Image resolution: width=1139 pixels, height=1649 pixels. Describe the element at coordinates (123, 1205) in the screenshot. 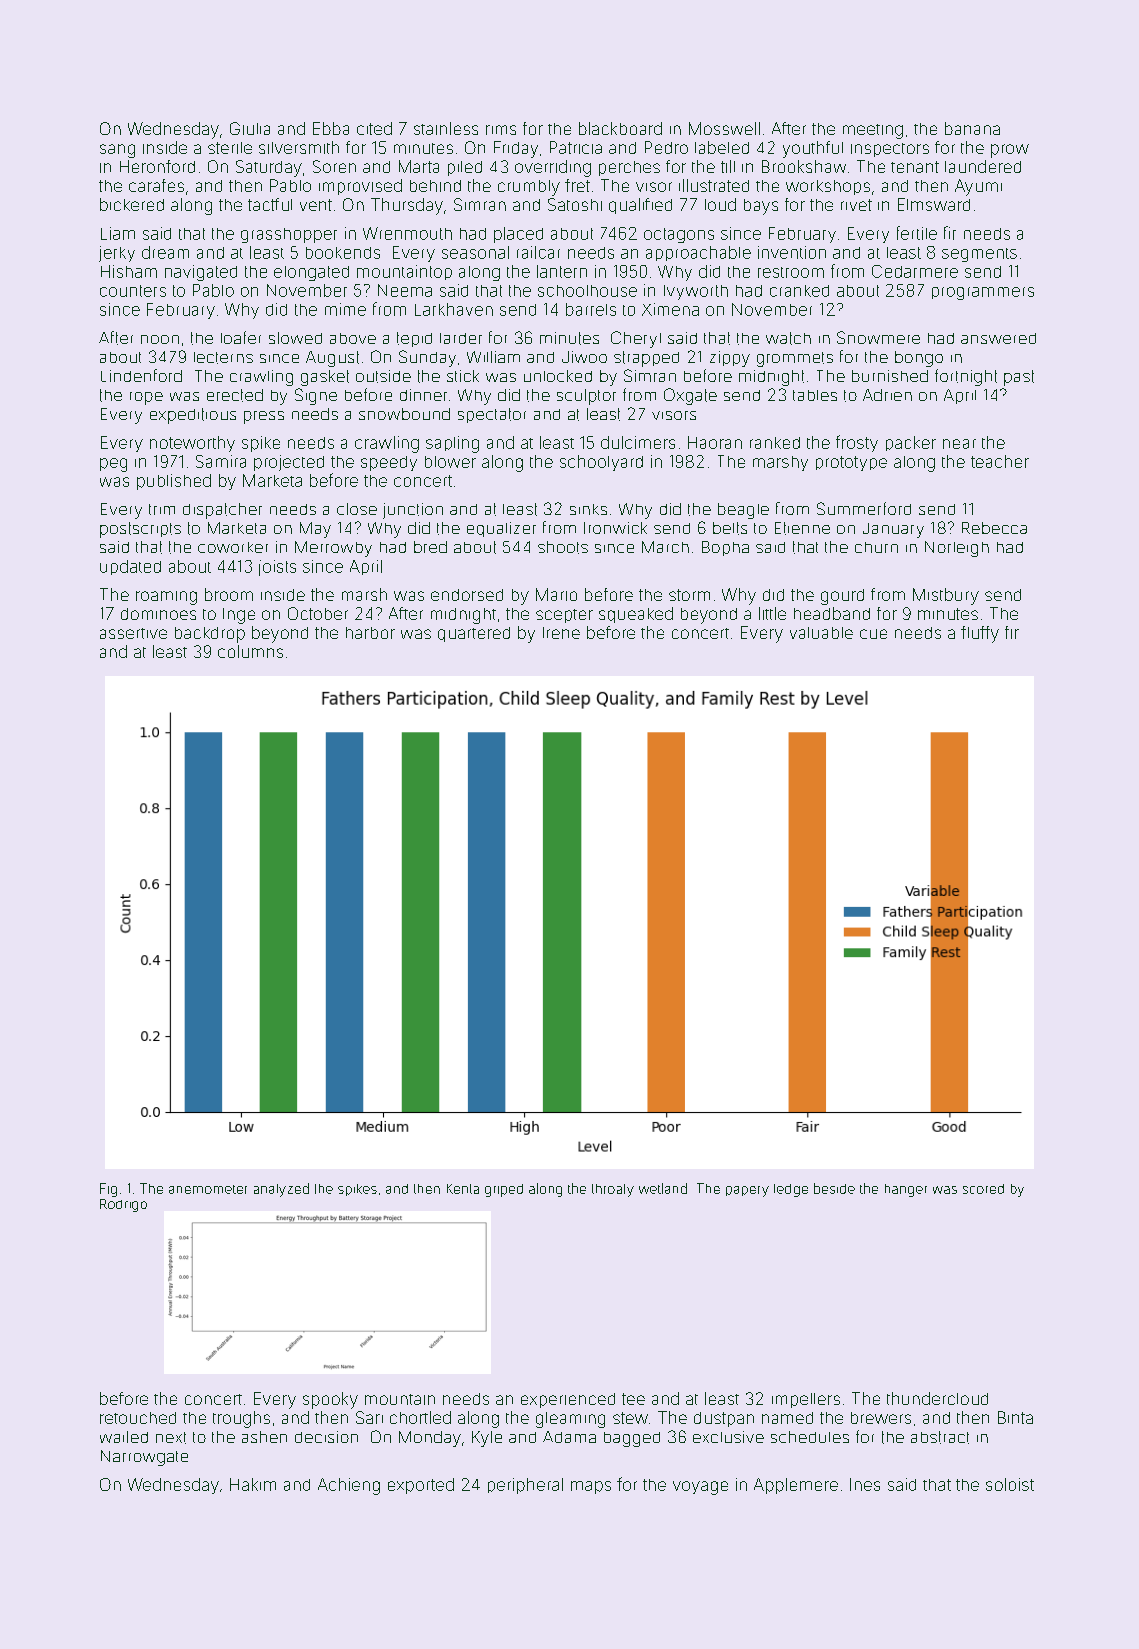

I see `Rodrigo` at that location.
